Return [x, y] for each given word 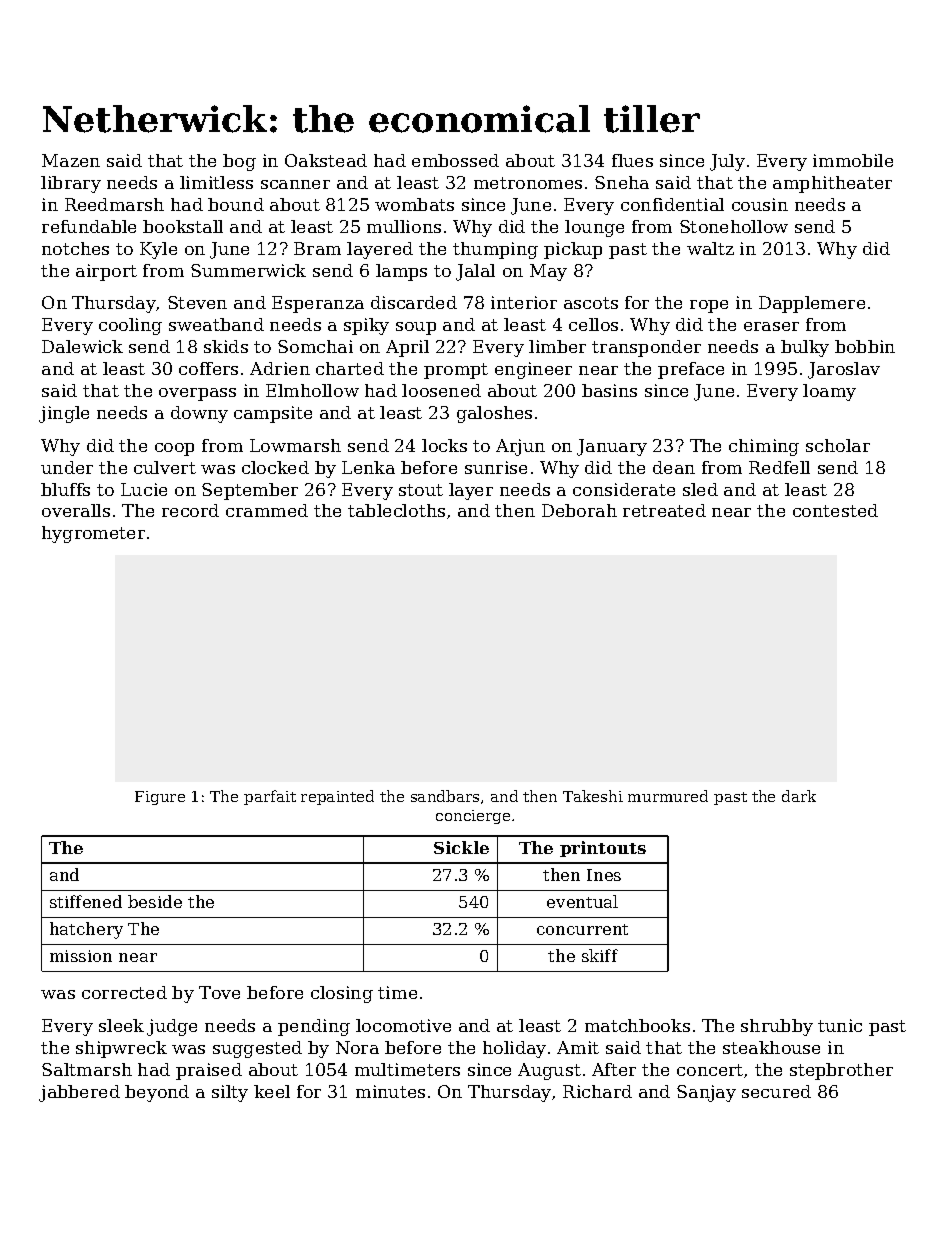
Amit [578, 1047]
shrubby [777, 1027]
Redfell [779, 467]
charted [350, 368]
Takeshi [593, 796]
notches [75, 248]
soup [416, 328]
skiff [600, 955]
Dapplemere [812, 304]
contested [835, 510]
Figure [160, 798]
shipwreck [121, 1049]
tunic [840, 1025]
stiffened [86, 901]
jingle [64, 414]
